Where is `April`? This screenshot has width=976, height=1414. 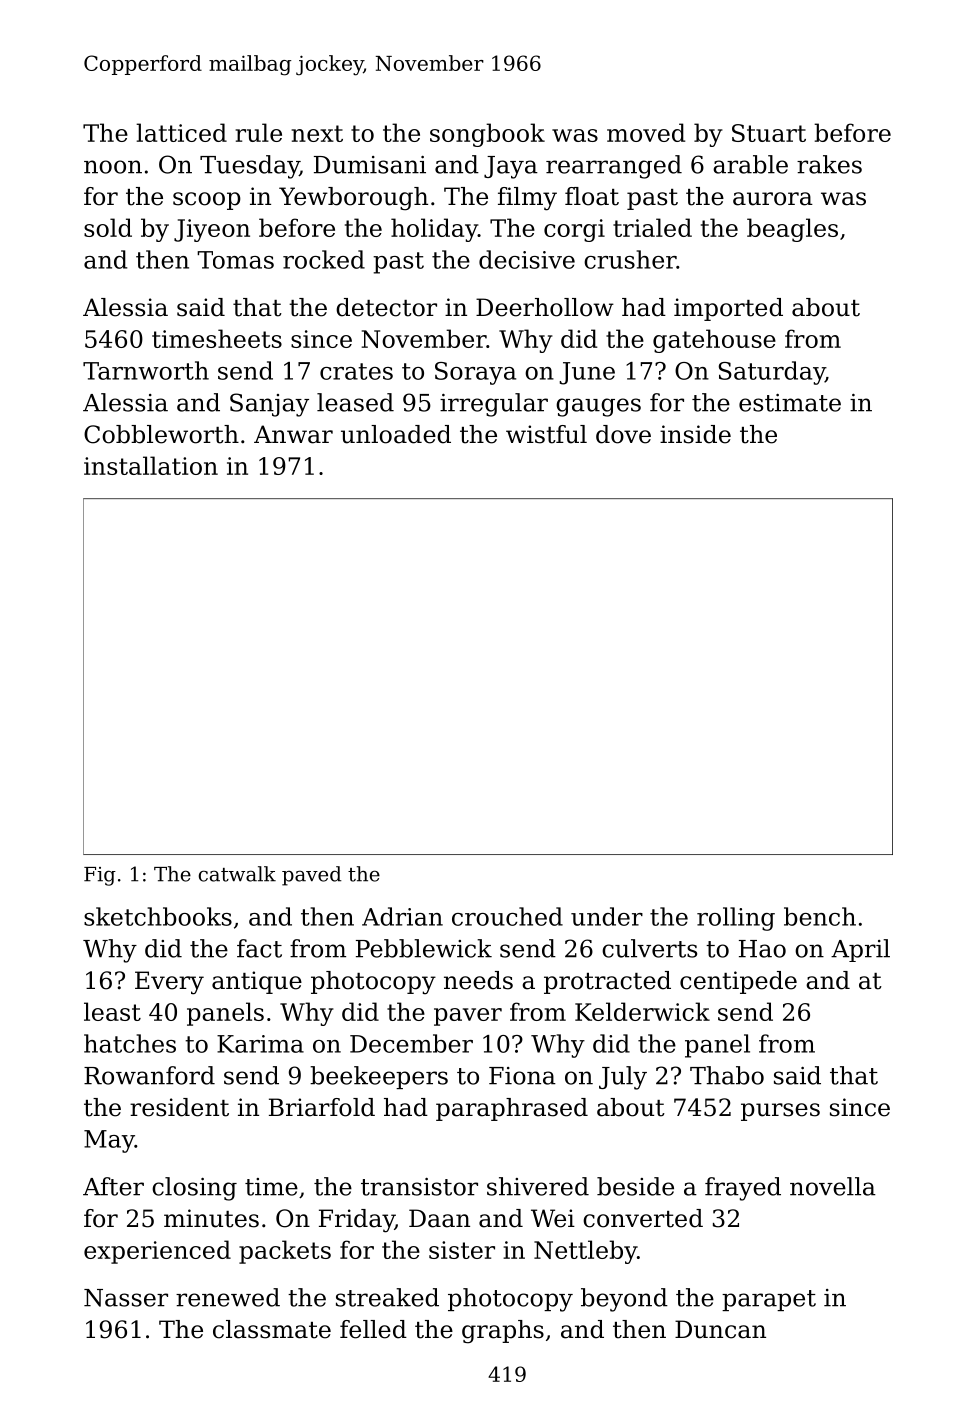 April is located at coordinates (860, 950).
